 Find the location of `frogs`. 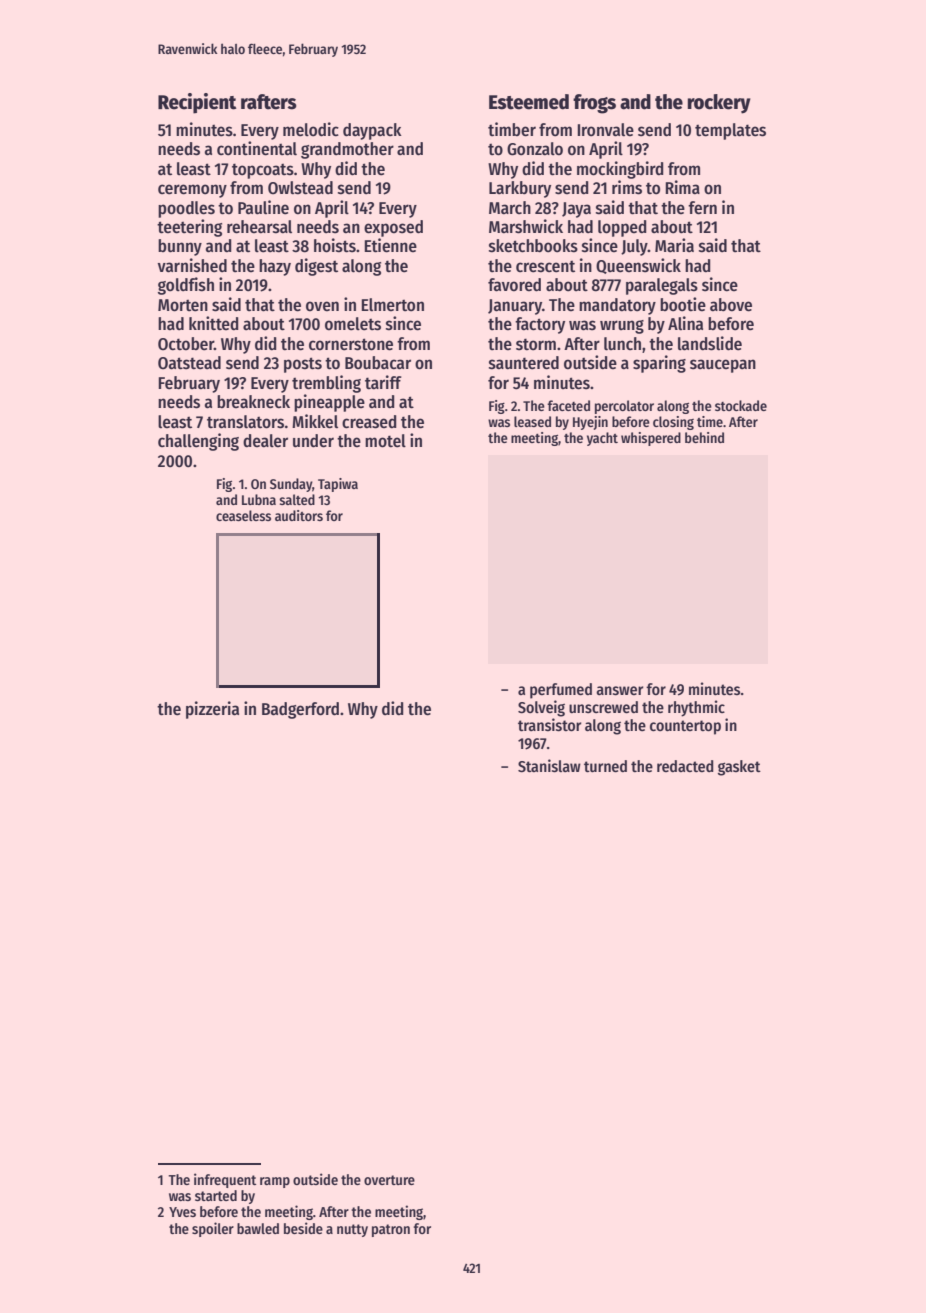

frogs is located at coordinates (594, 104).
